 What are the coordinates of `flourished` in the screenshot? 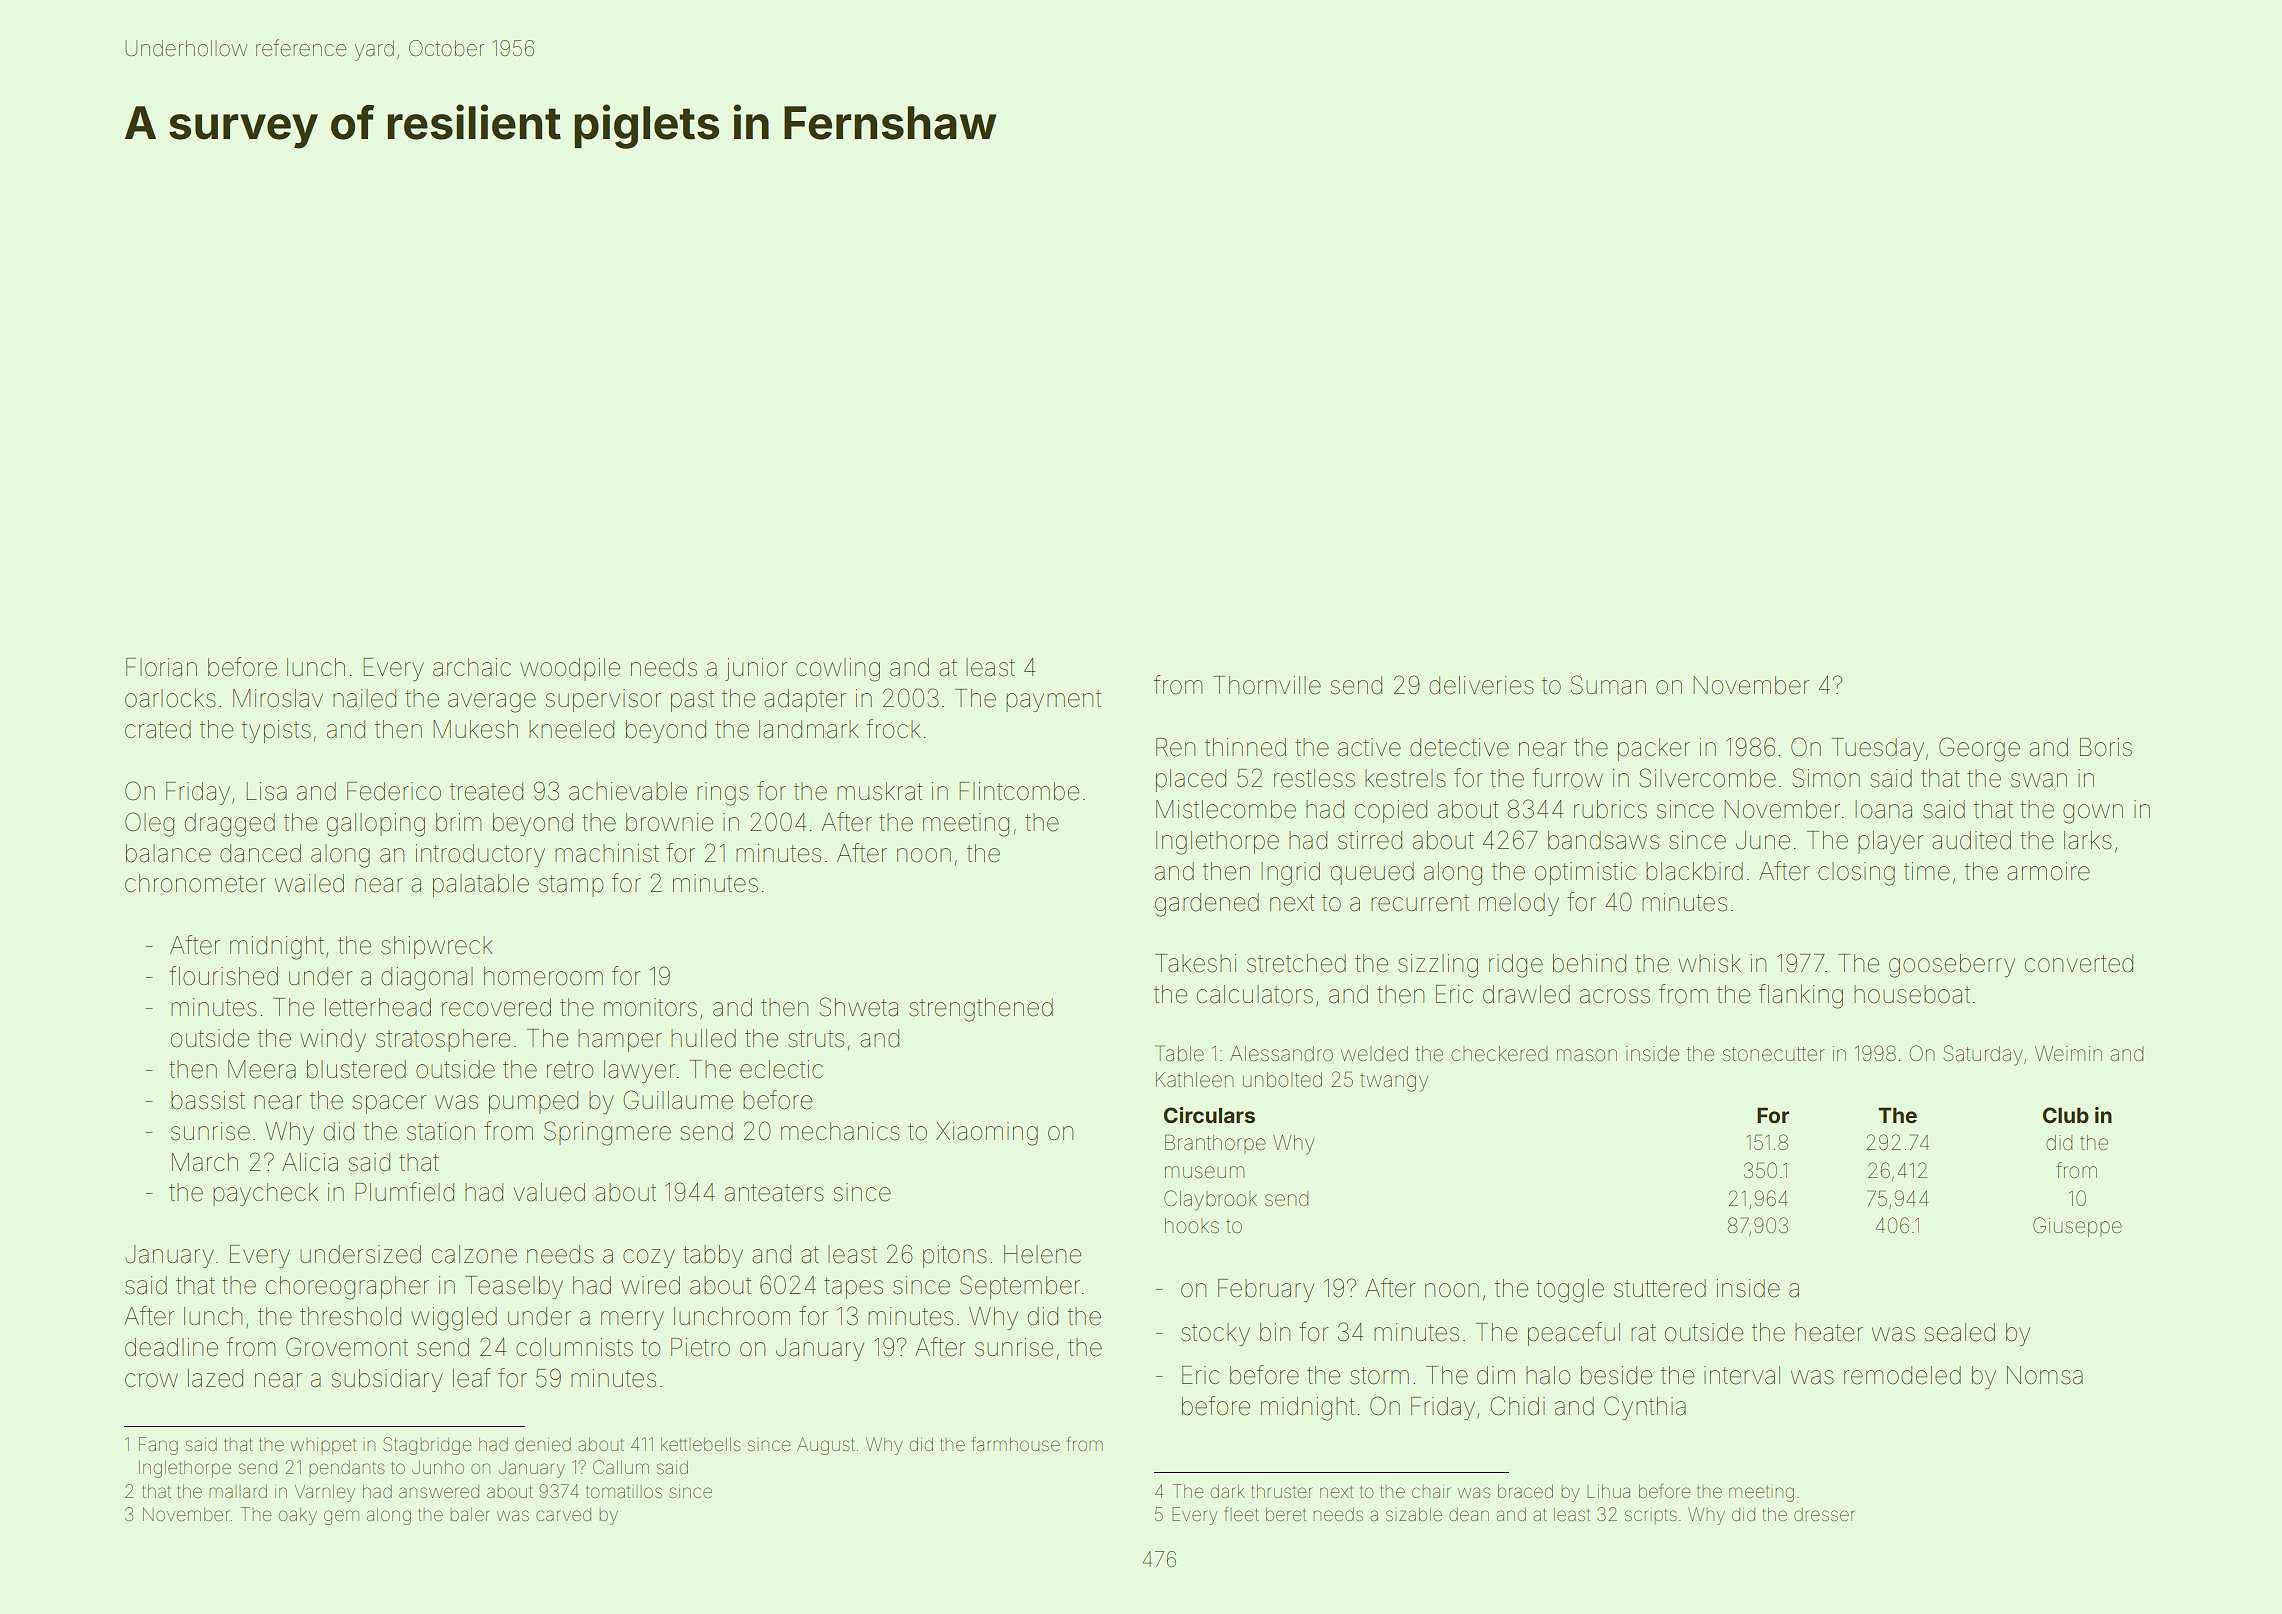 It's located at (223, 976).
